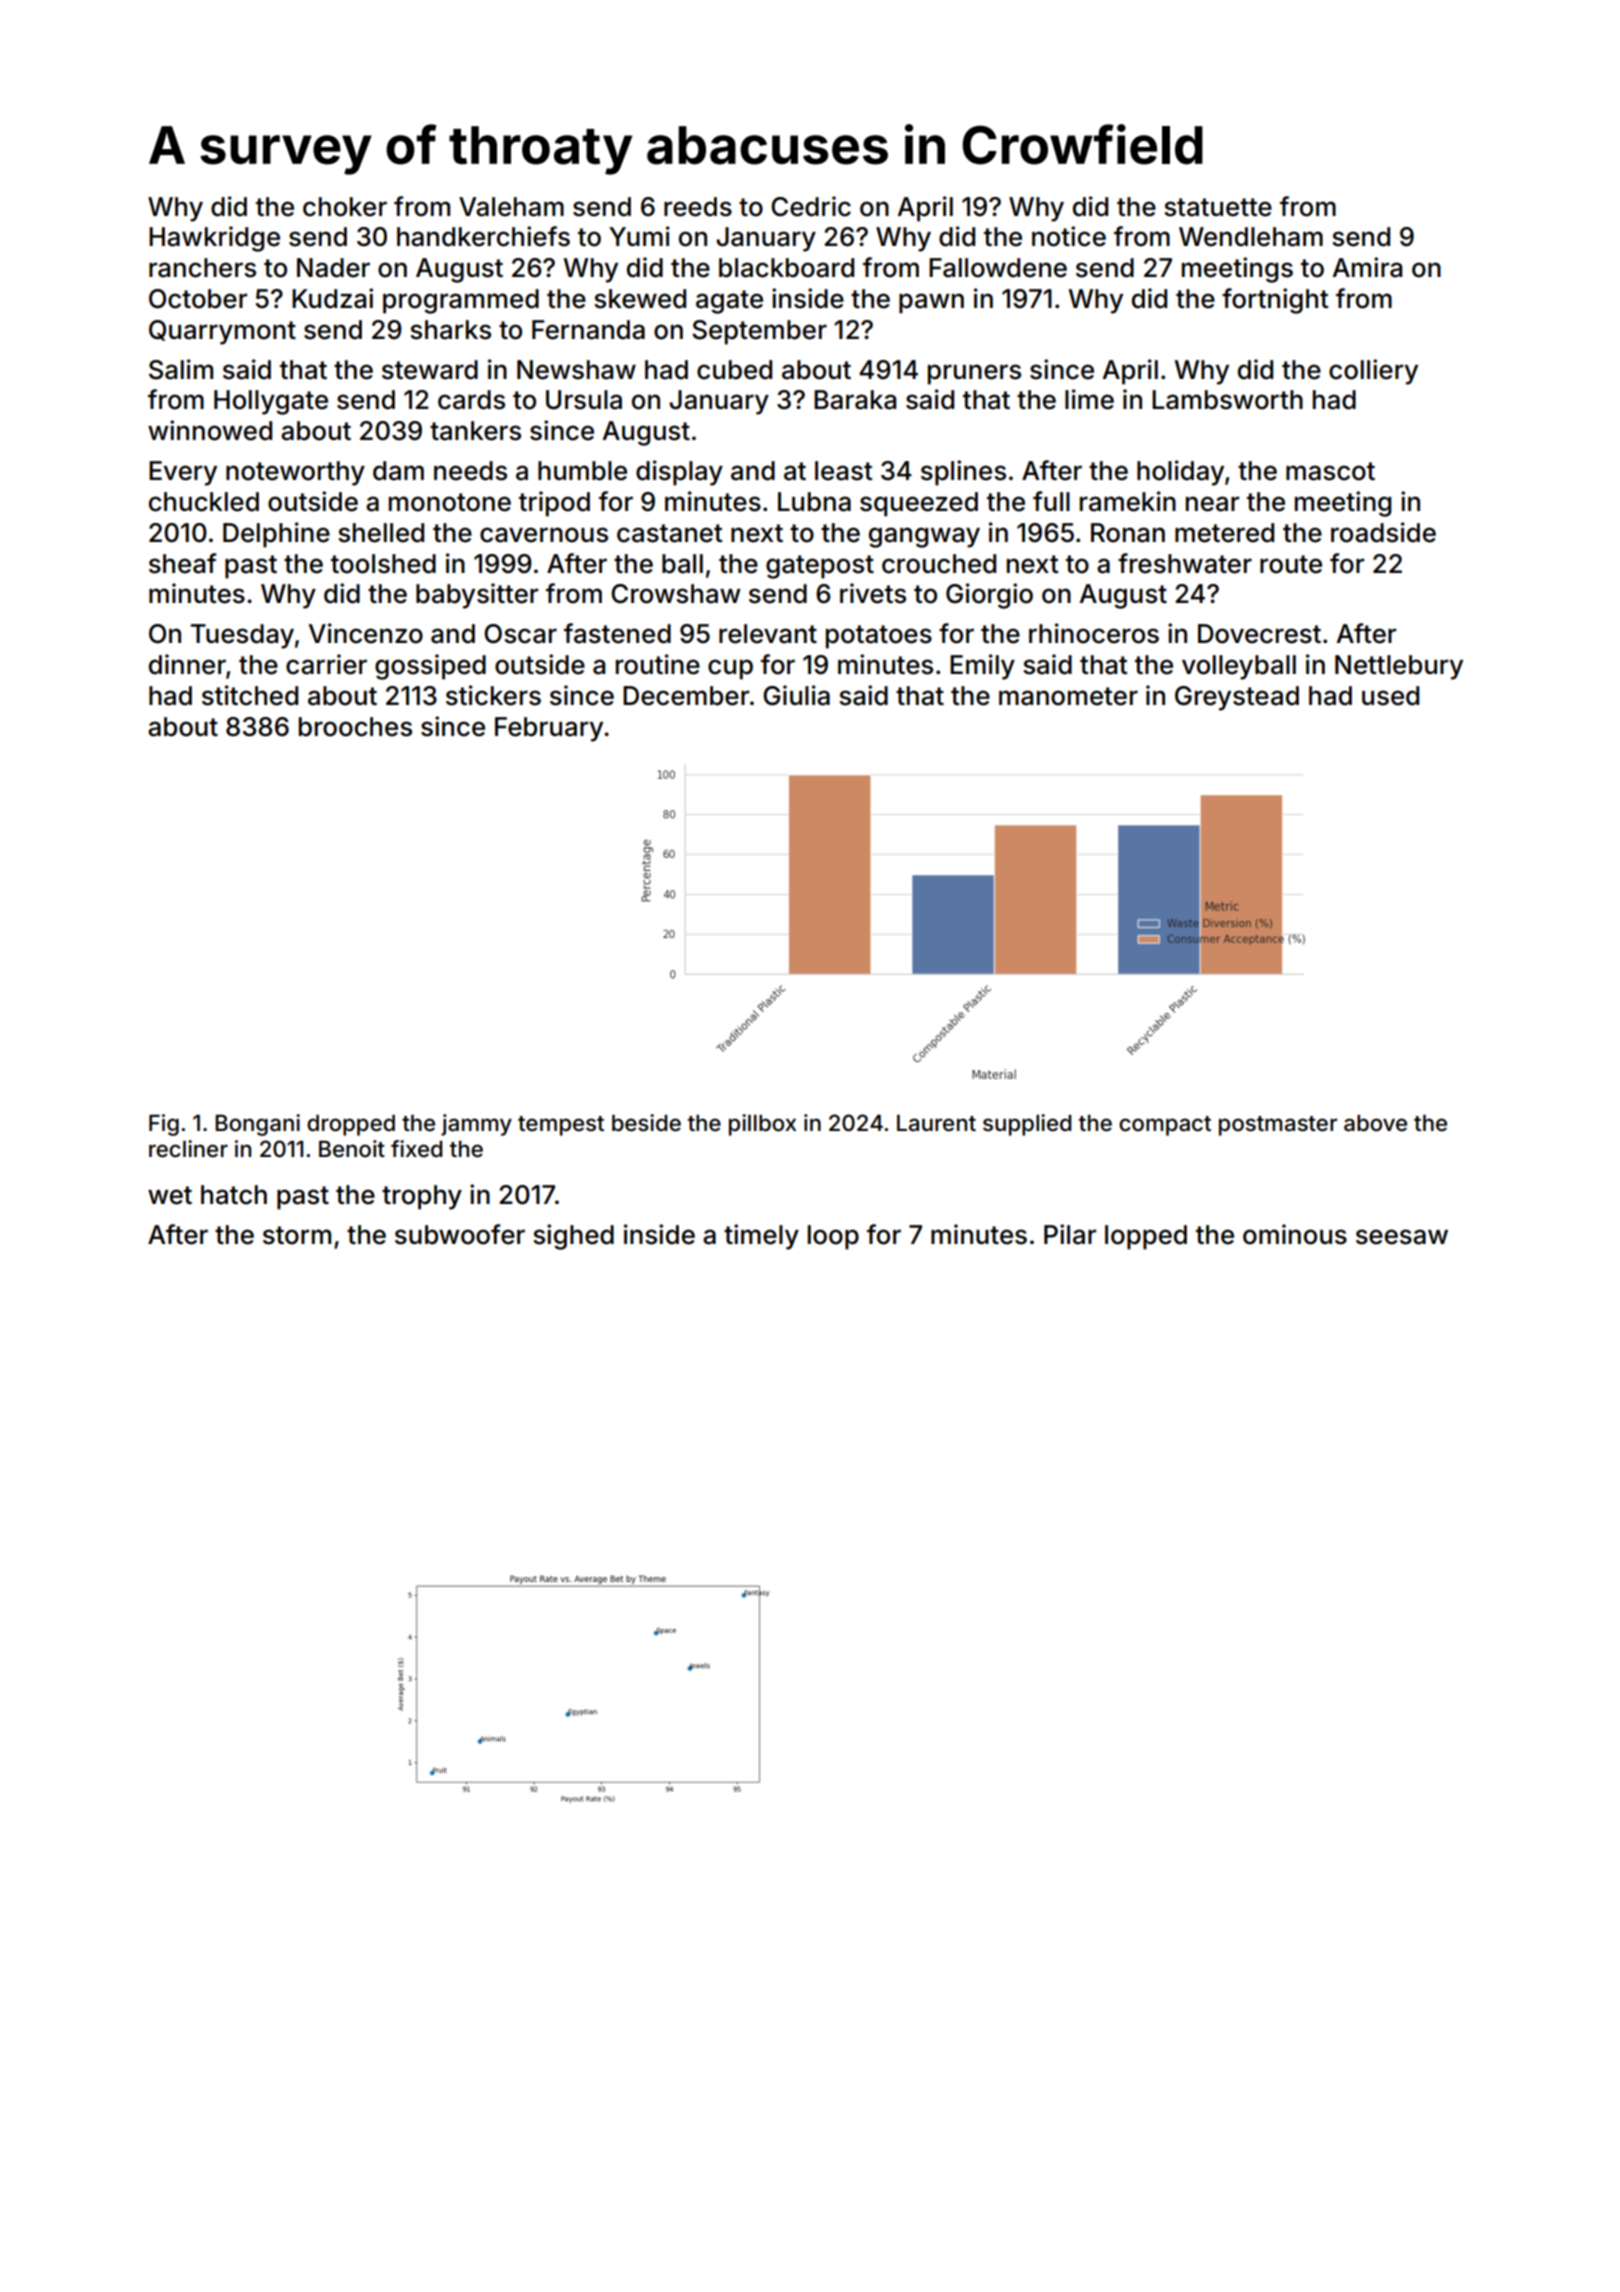  What do you see at coordinates (1278, 1126) in the image?
I see `postmaster` at bounding box center [1278, 1126].
